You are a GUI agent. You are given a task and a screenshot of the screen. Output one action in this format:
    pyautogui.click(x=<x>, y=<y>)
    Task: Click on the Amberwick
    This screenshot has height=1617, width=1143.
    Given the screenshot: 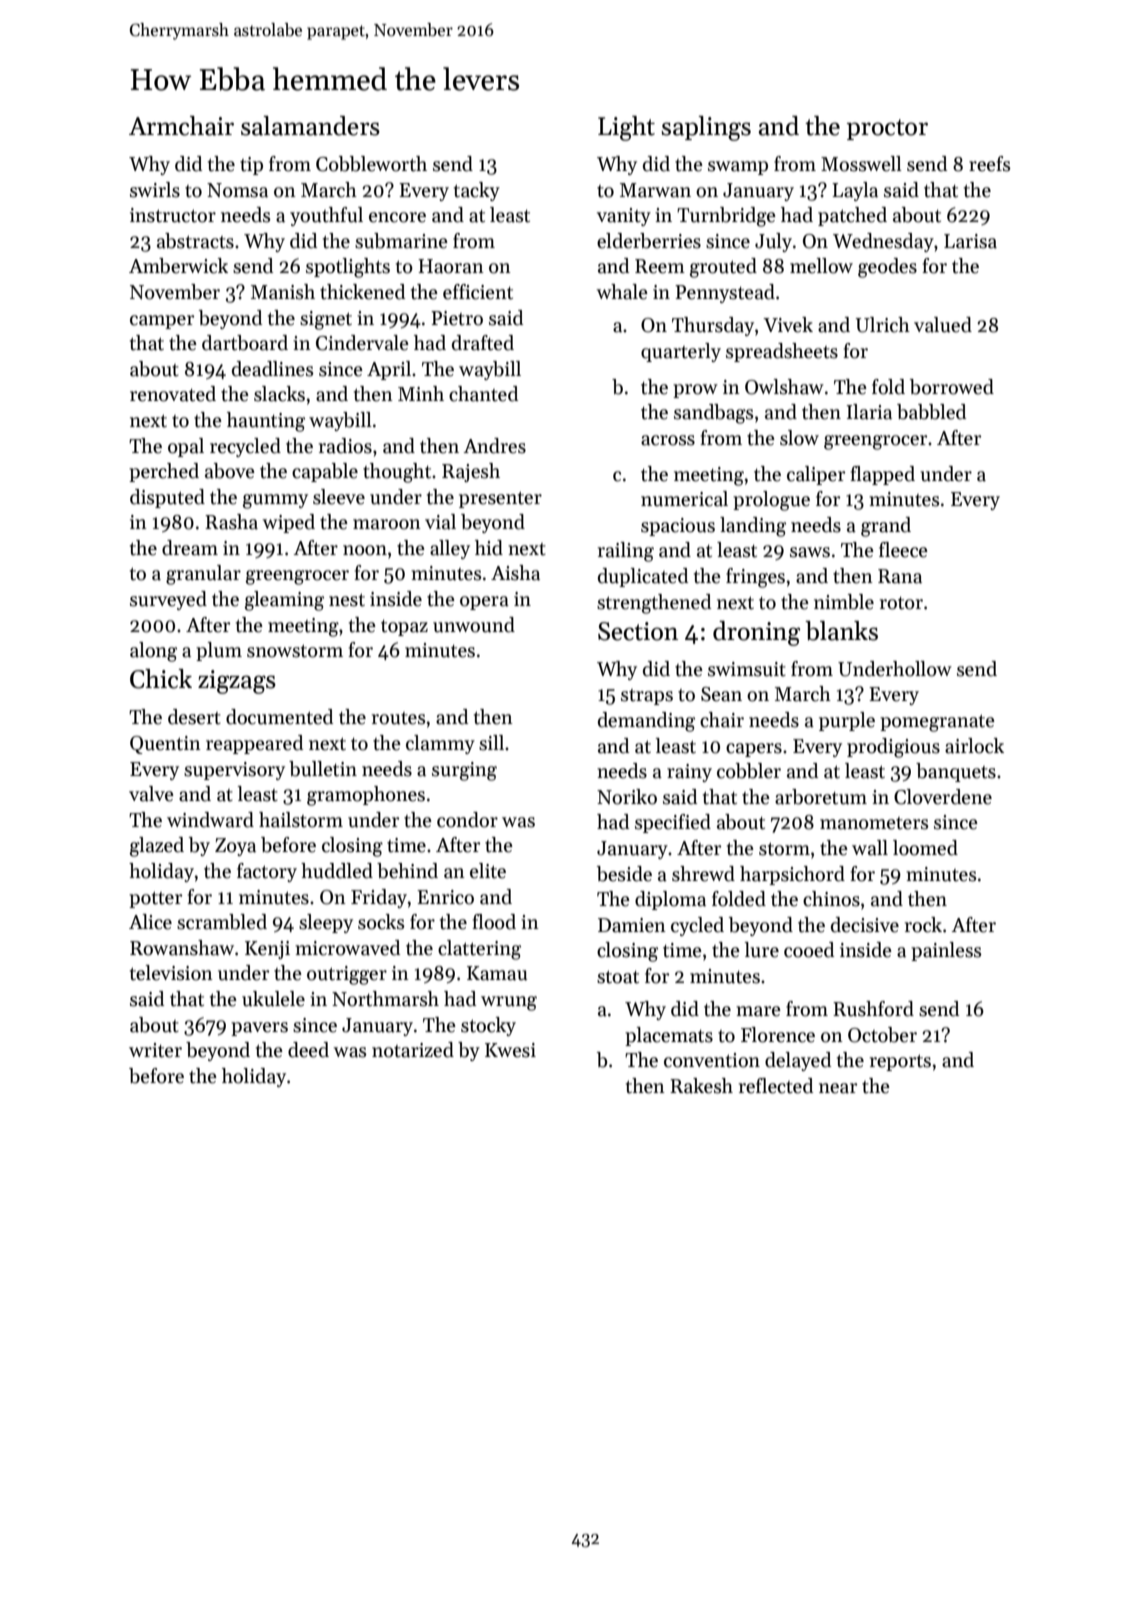 What is the action you would take?
    pyautogui.click(x=178, y=266)
